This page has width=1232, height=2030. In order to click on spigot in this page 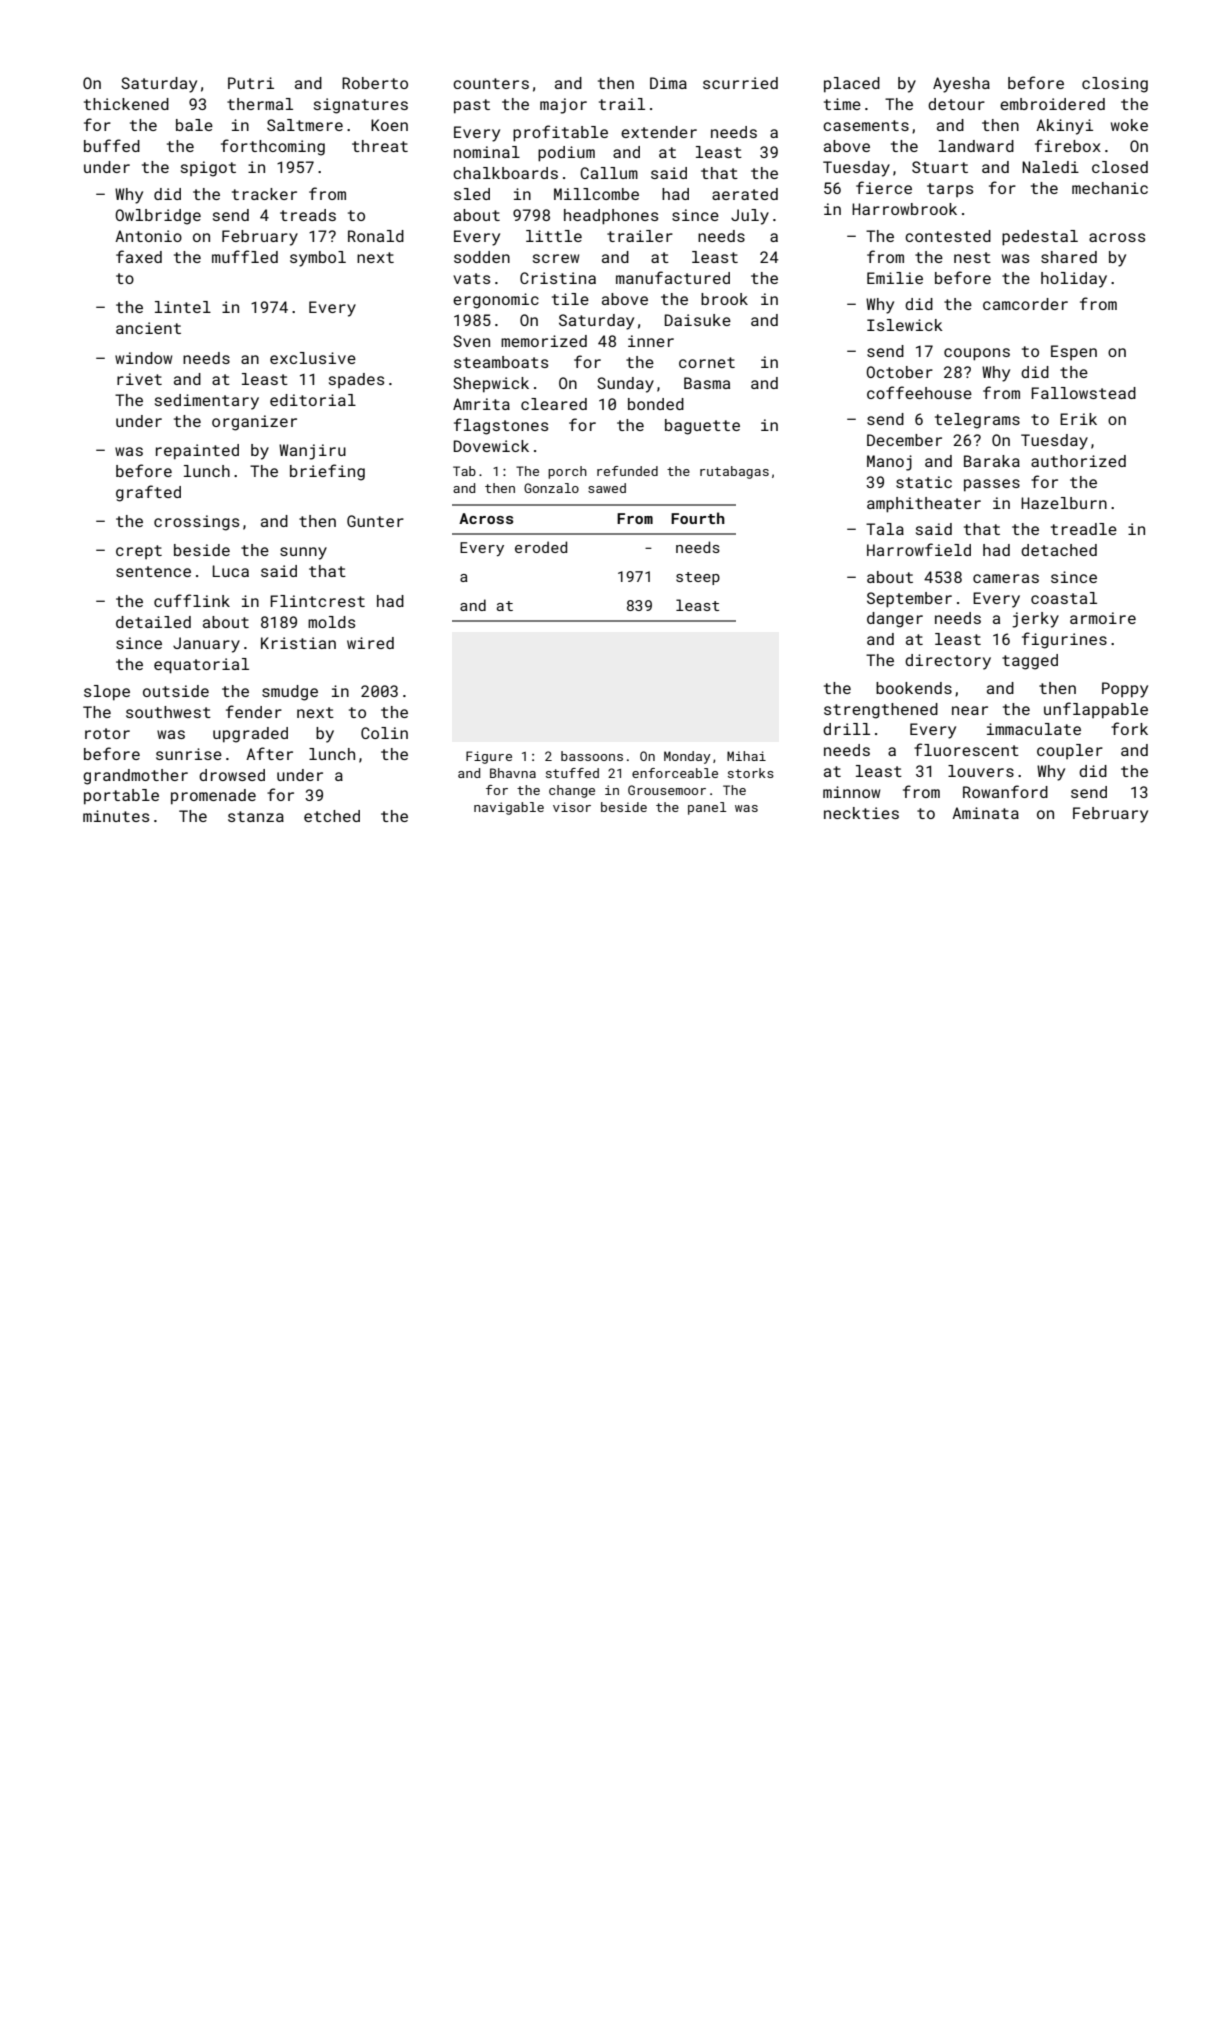, I will do `click(208, 169)`.
